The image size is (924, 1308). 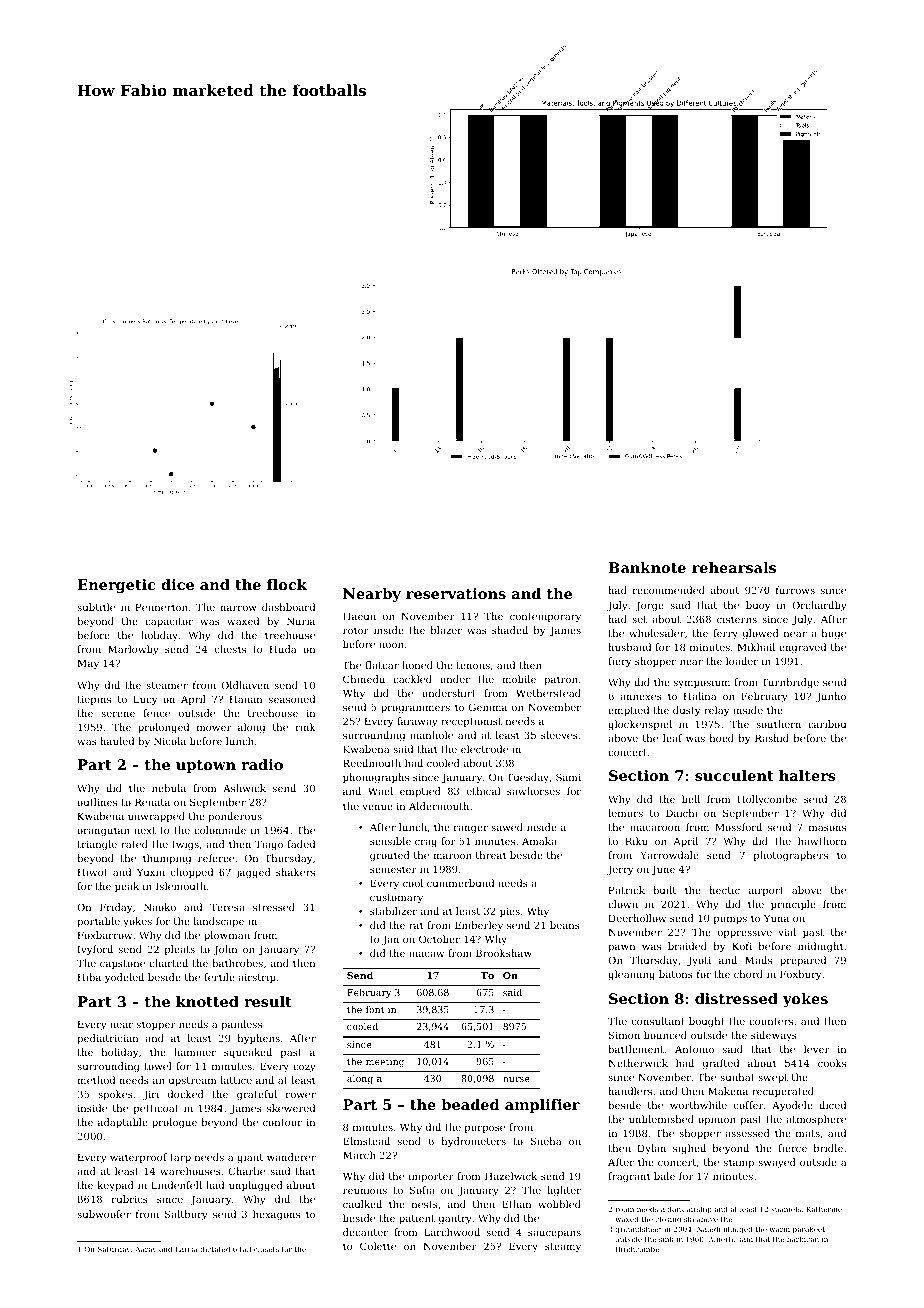 What do you see at coordinates (816, 1120) in the document?
I see `atmosphere` at bounding box center [816, 1120].
